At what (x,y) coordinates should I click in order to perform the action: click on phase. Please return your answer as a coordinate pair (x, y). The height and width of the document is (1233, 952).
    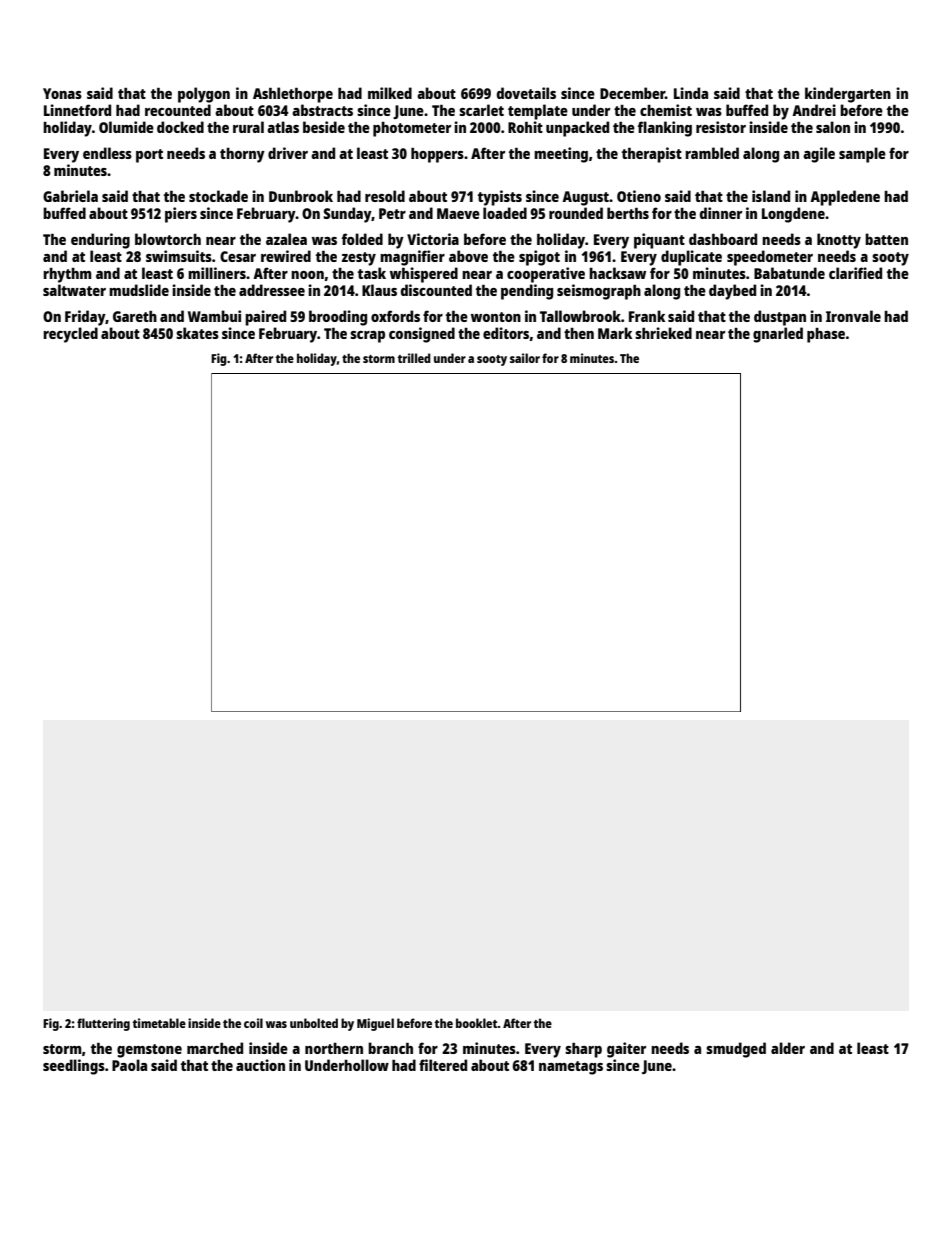
    Looking at the image, I should click on (826, 335).
